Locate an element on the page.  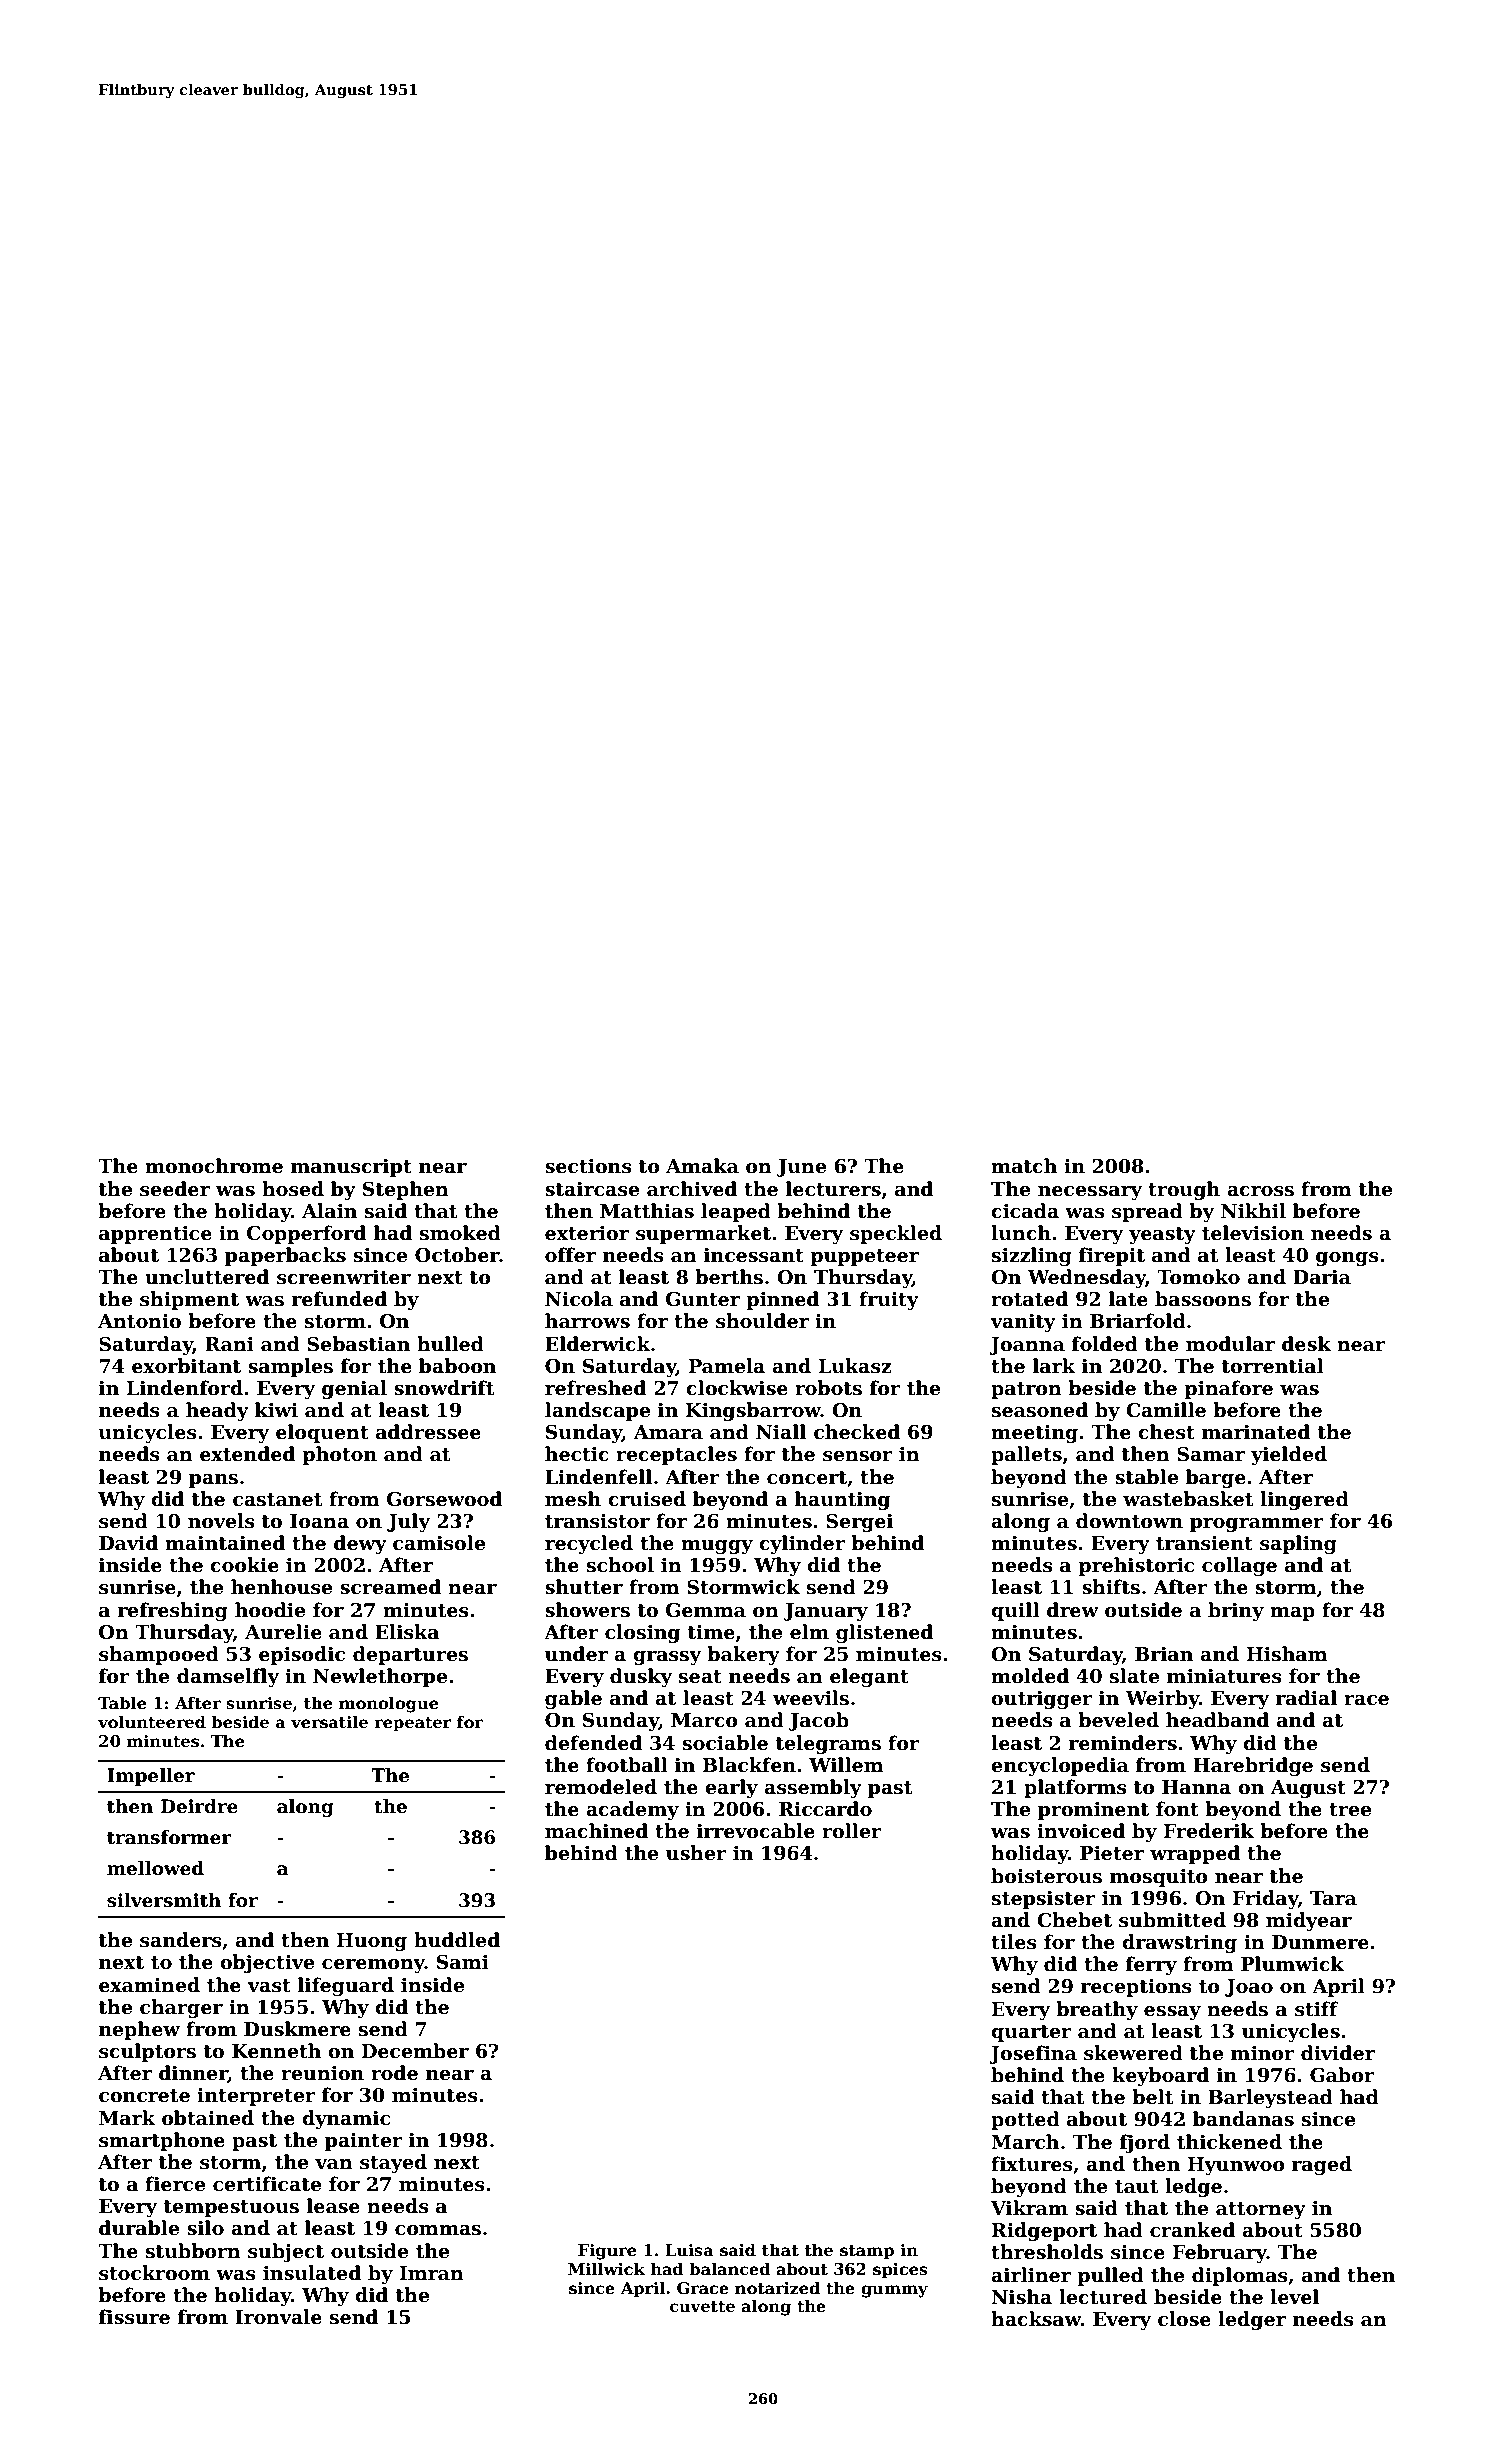
prehistoric is located at coordinates (1136, 1566).
